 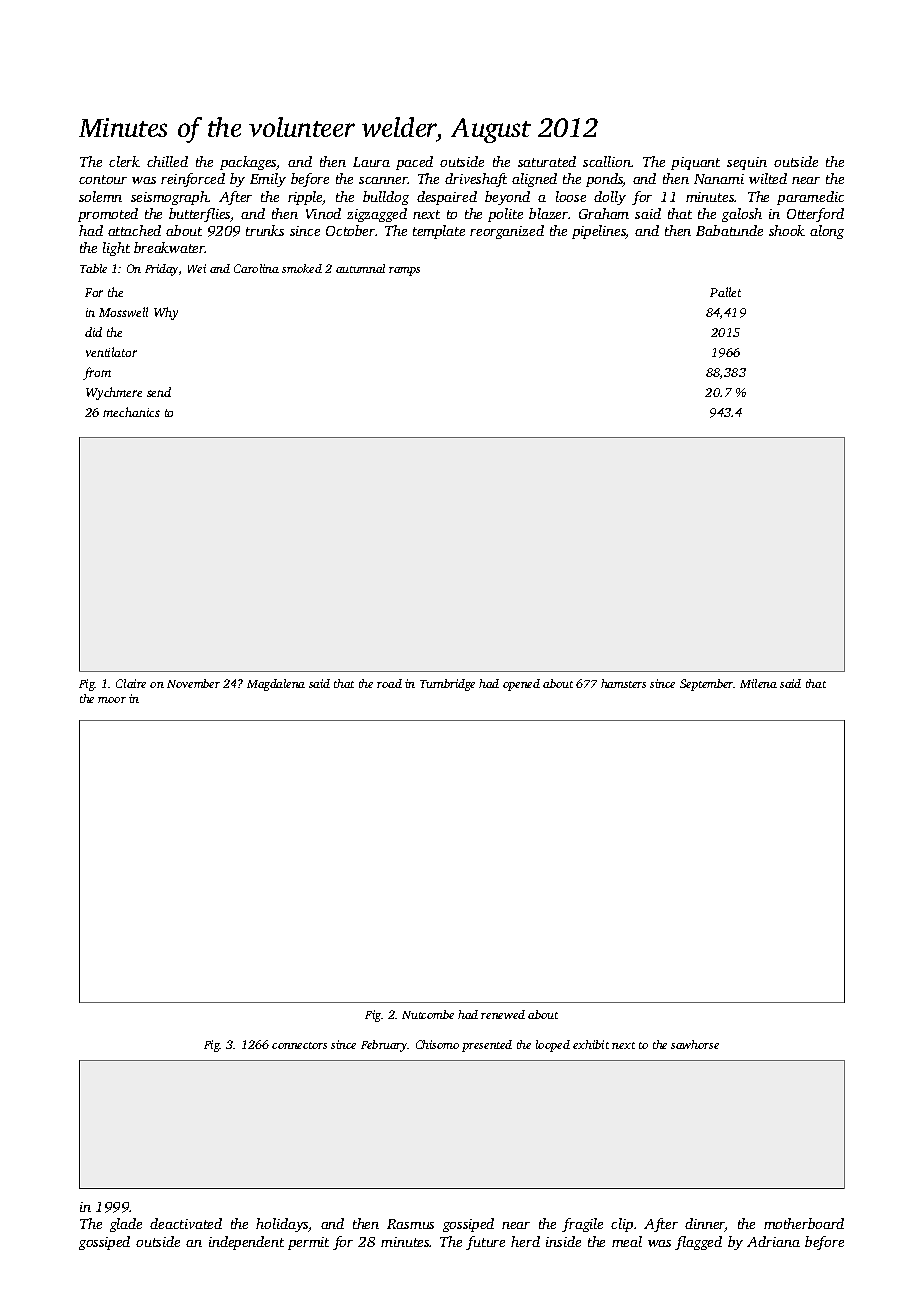 I want to click on Magdalena, so click(x=276, y=685).
